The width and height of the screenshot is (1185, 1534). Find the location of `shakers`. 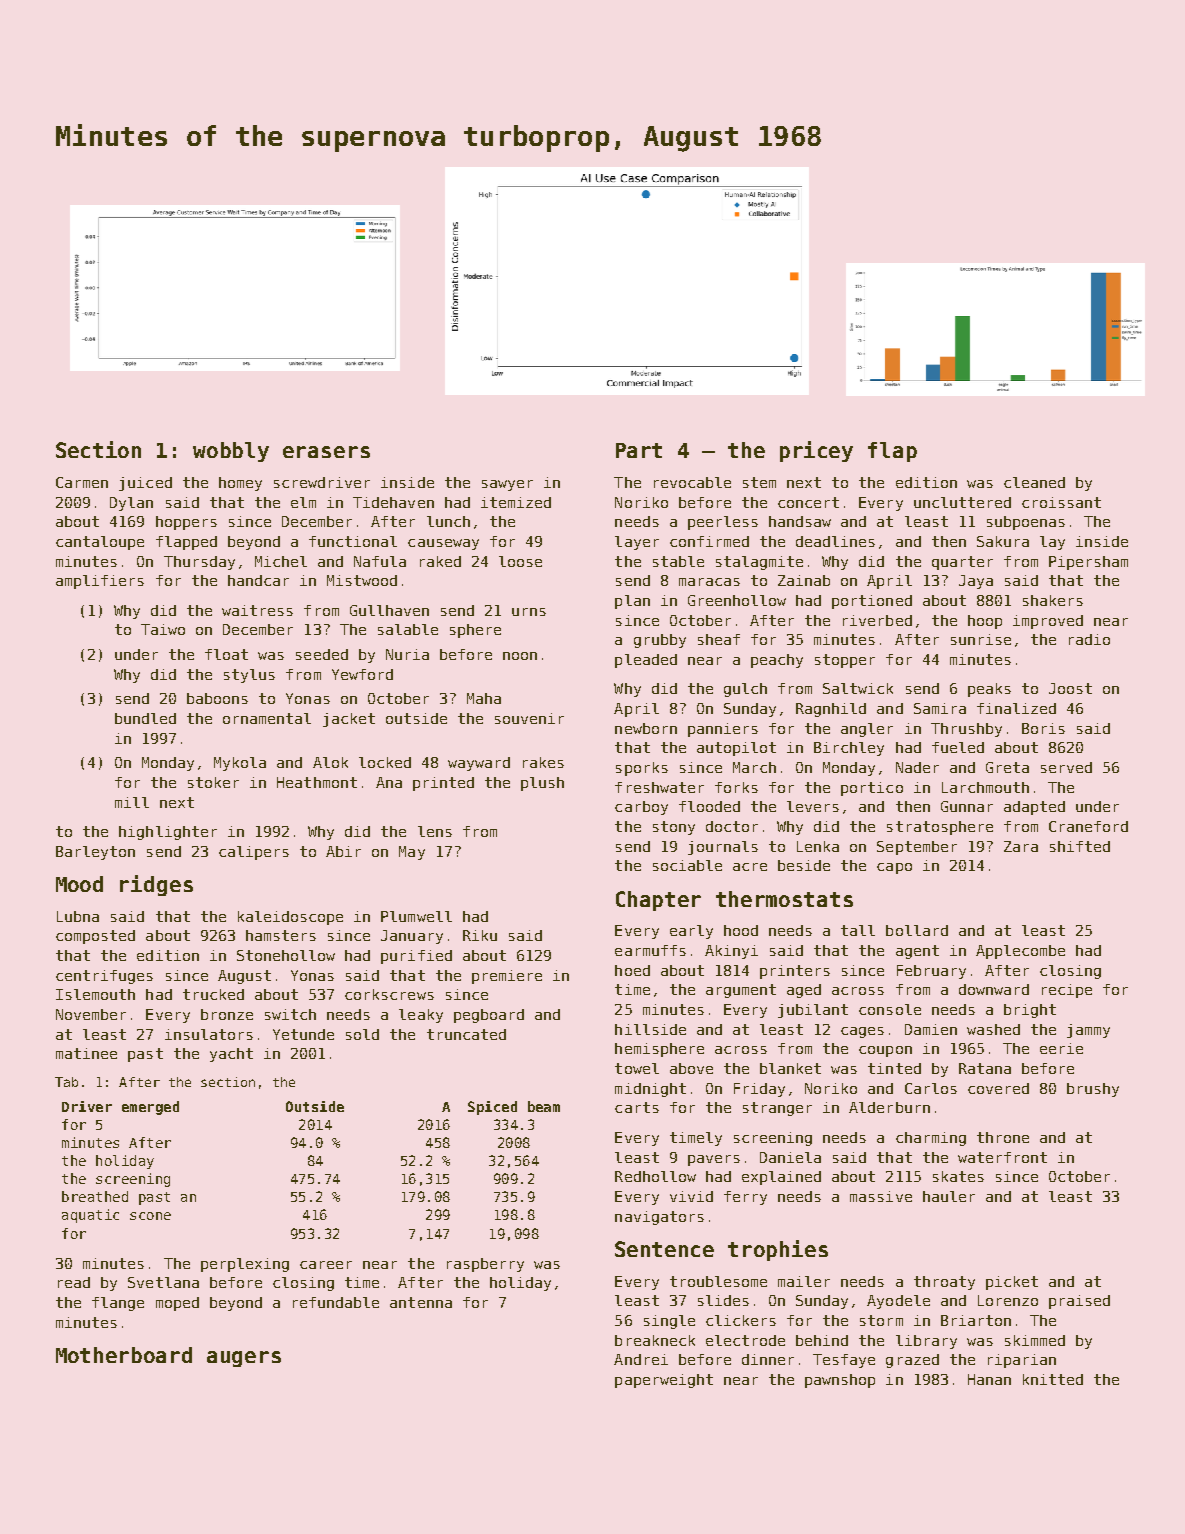

shakers is located at coordinates (1053, 600).
